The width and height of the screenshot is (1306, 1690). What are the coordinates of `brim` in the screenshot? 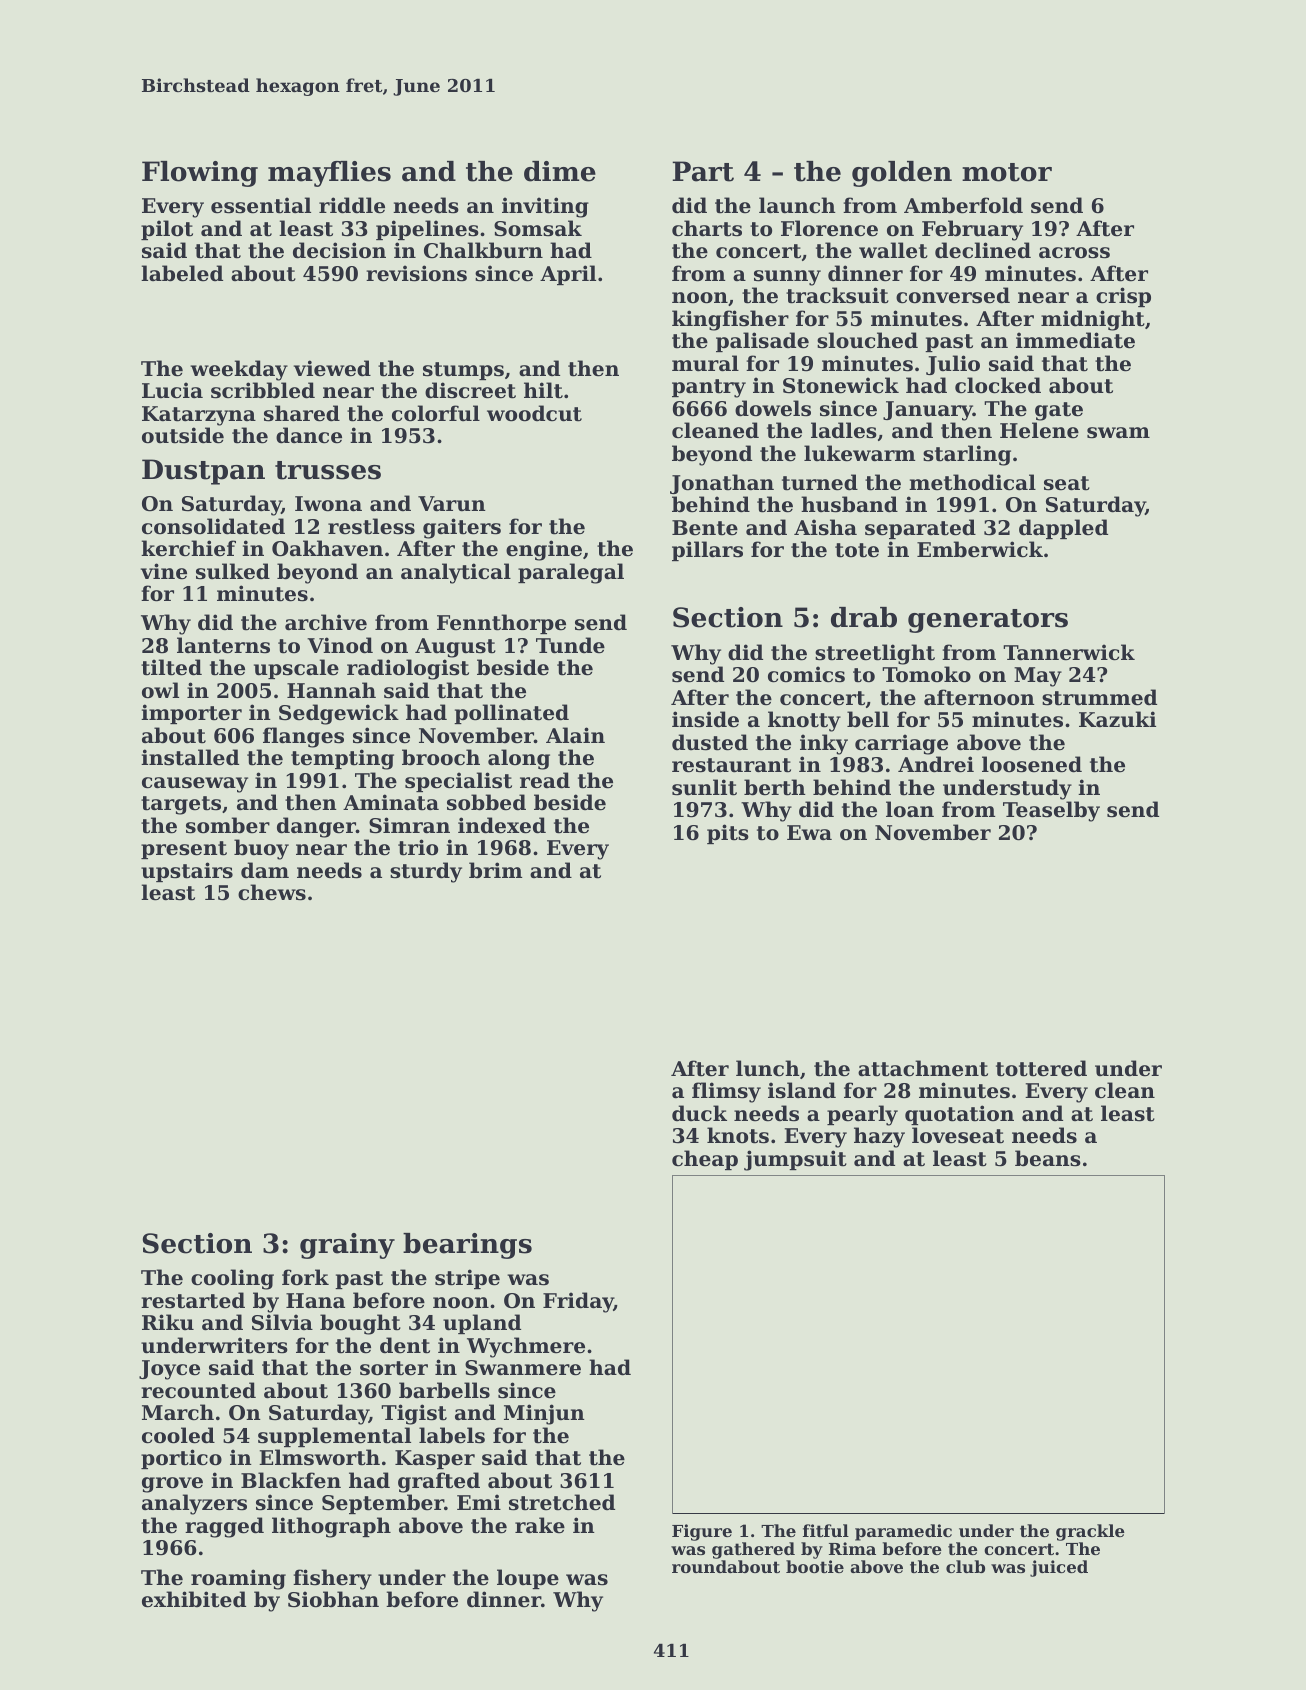 It's located at (495, 870).
